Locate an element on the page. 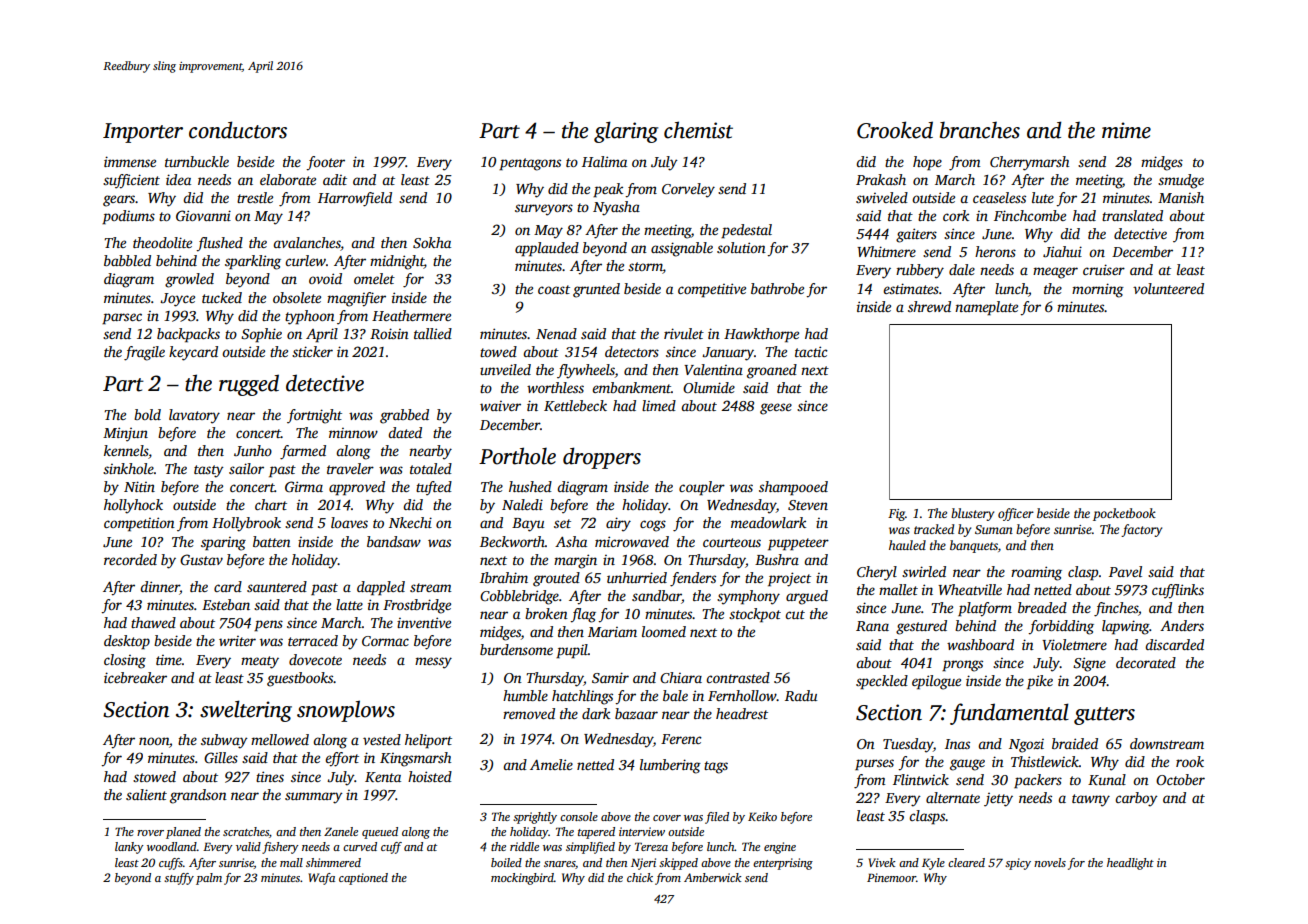  cork is located at coordinates (956, 215).
